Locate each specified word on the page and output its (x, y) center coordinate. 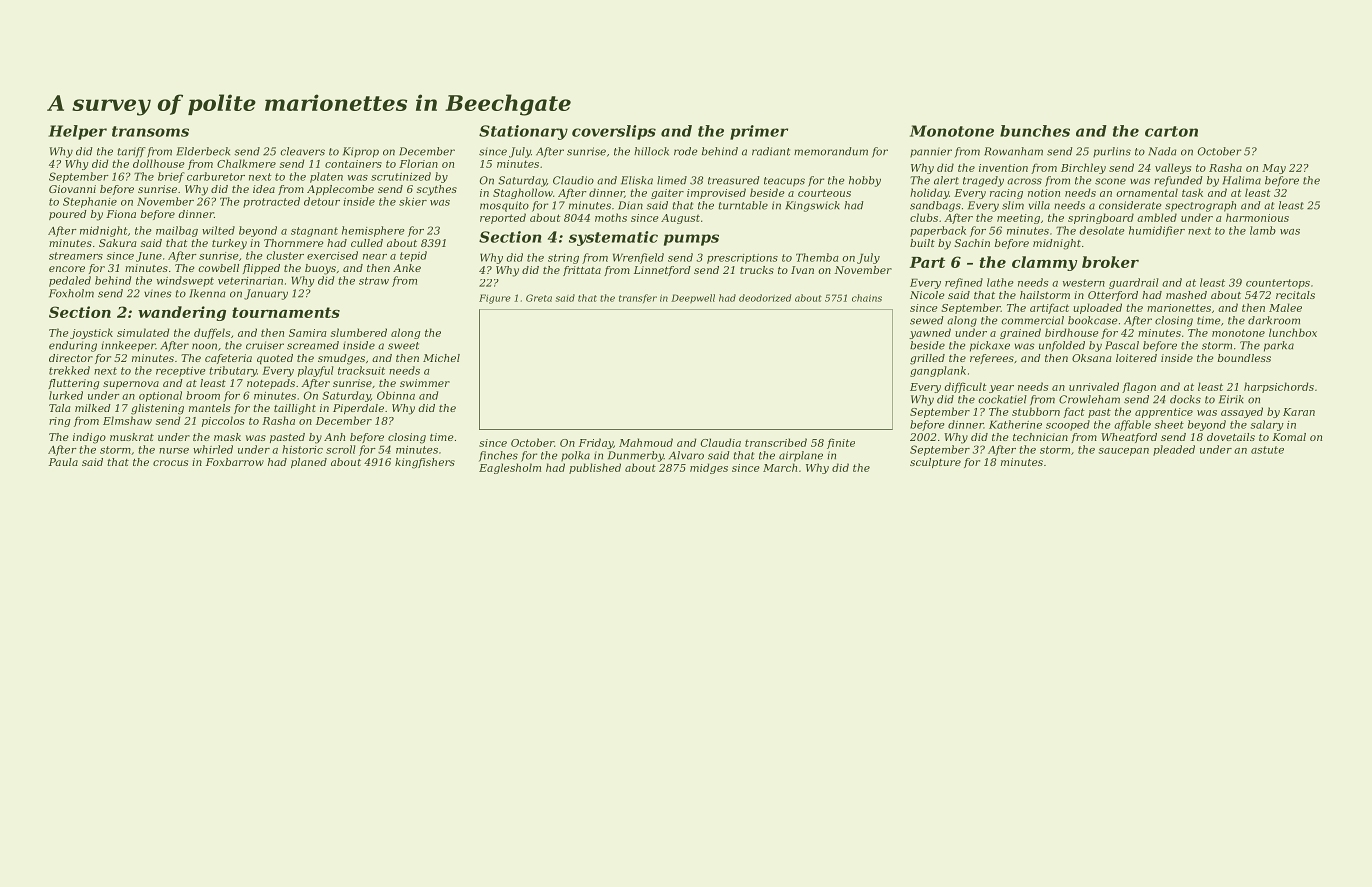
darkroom (1274, 320)
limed (672, 180)
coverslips (614, 132)
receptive (181, 372)
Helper (77, 132)
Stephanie (90, 202)
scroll (341, 449)
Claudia (721, 442)
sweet (403, 346)
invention (1003, 168)
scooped (1068, 425)
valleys (1173, 168)
